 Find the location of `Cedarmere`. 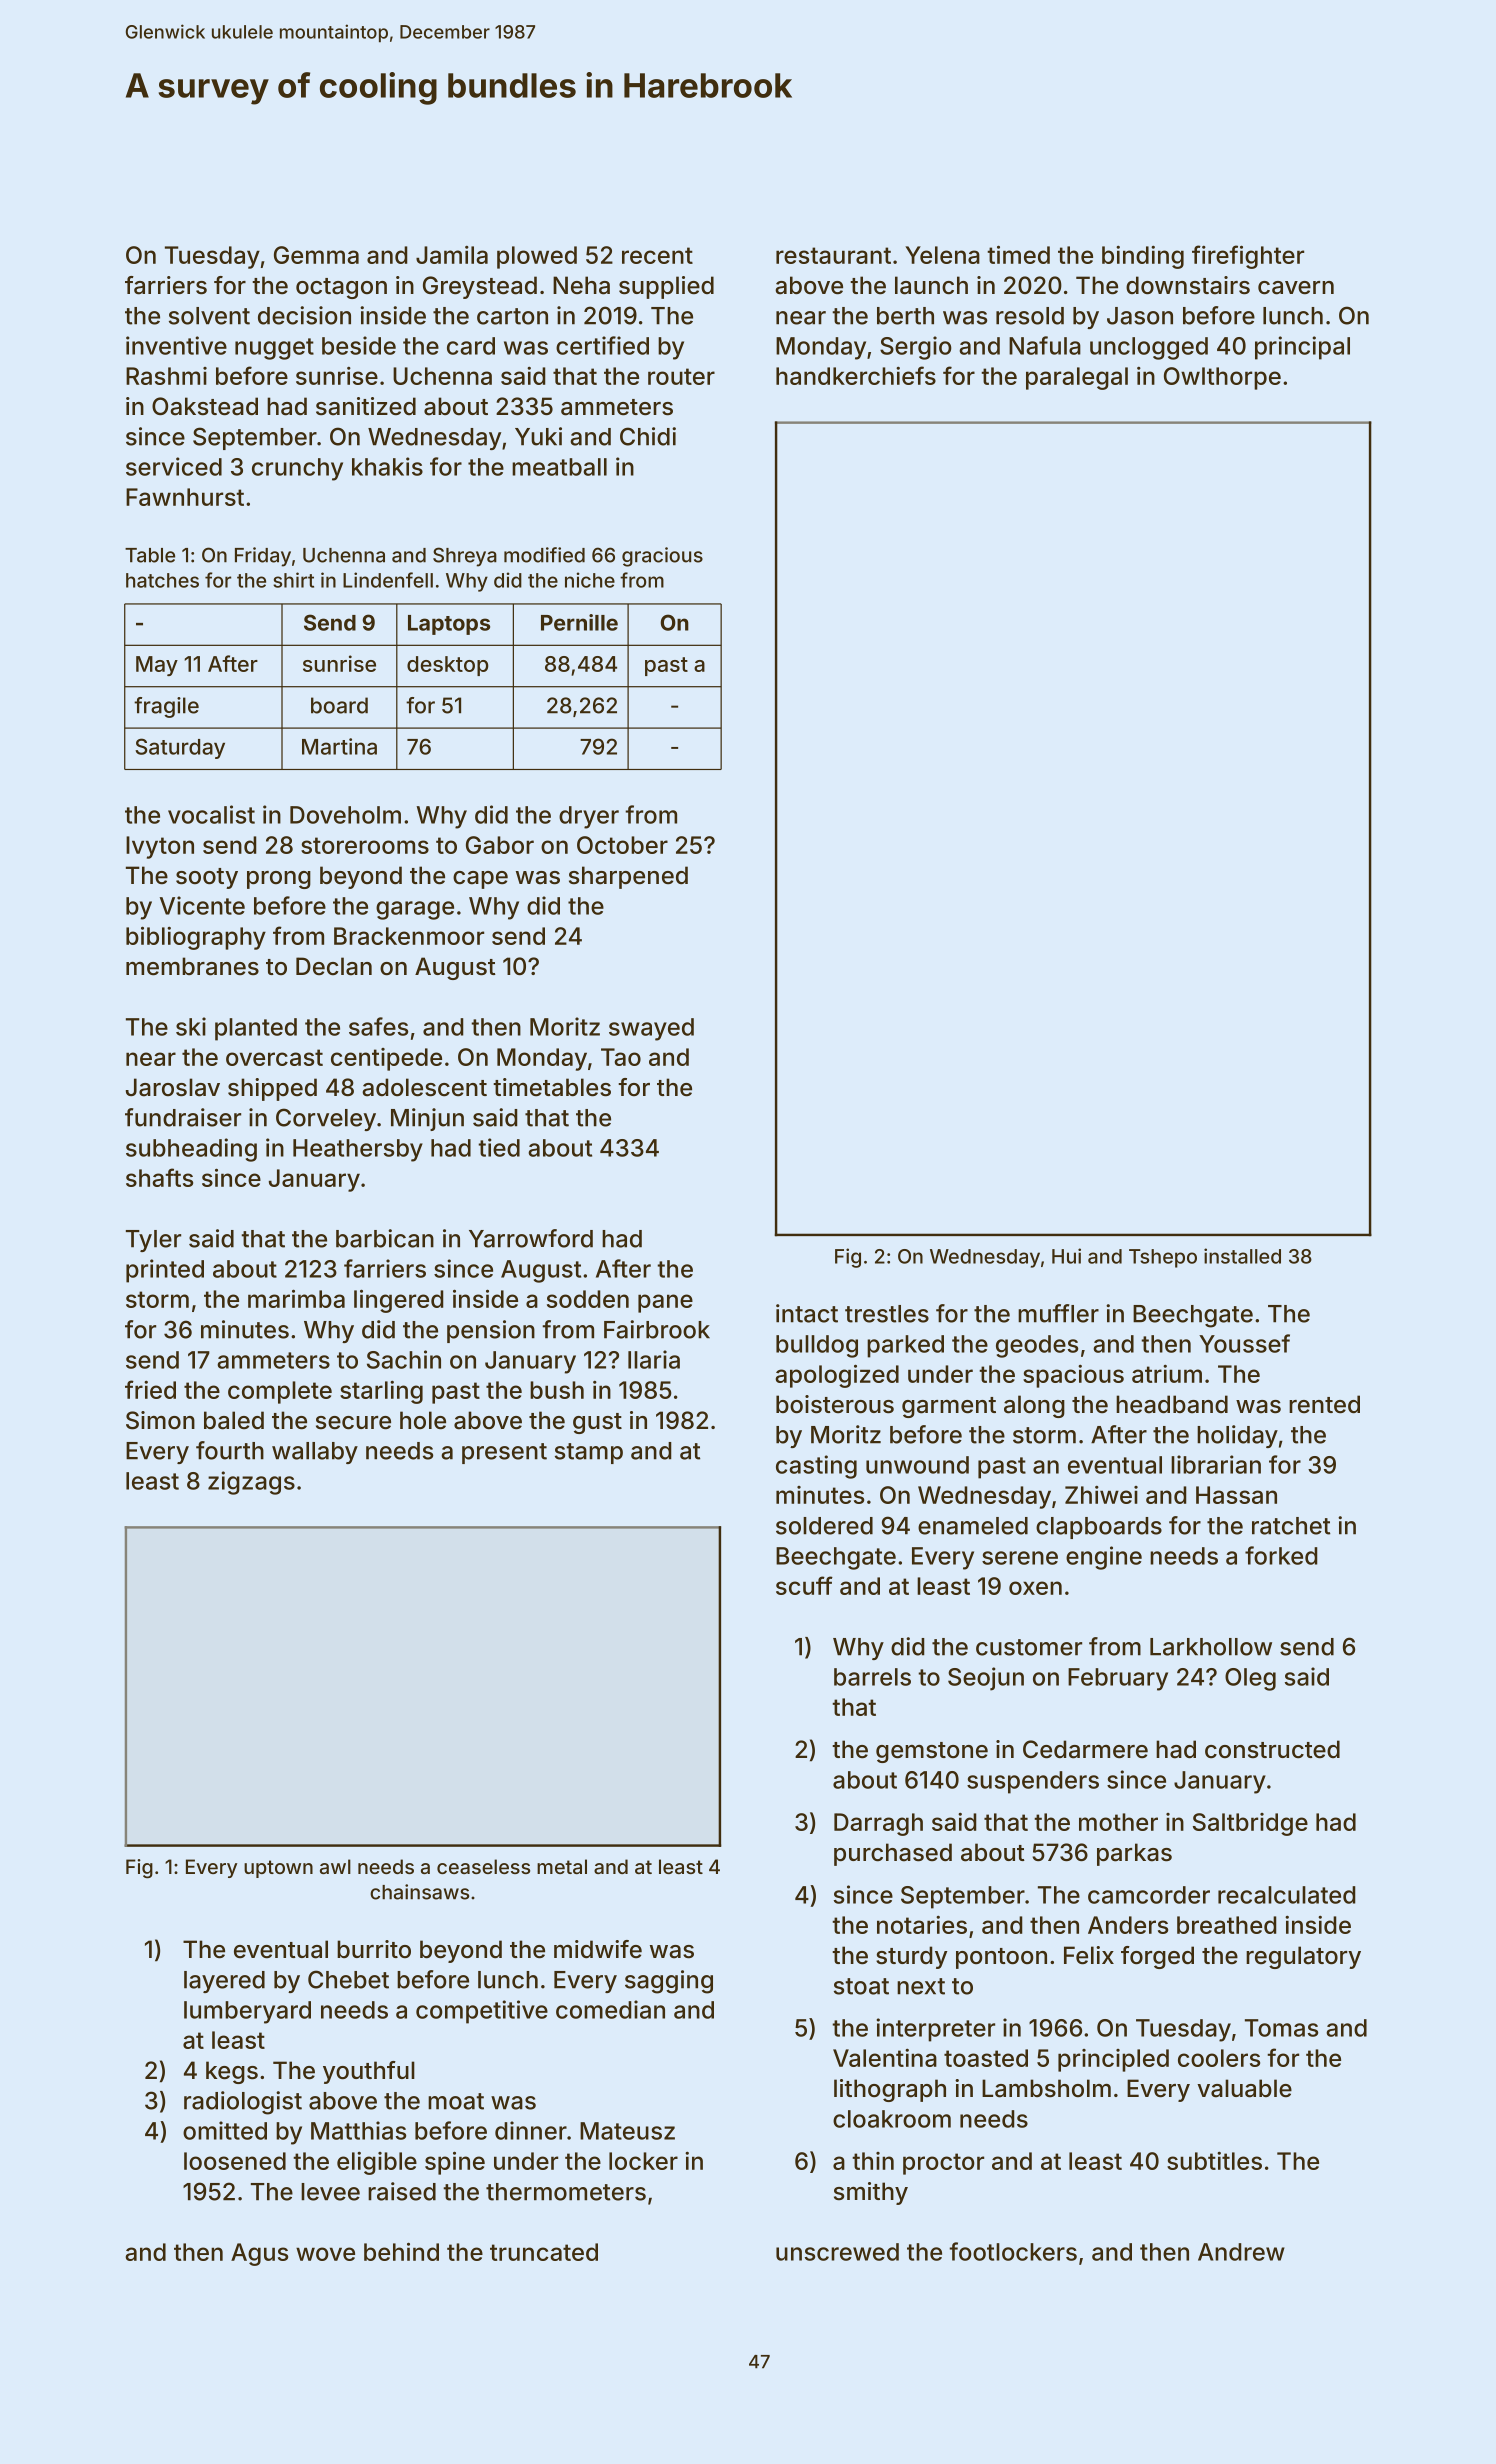

Cedarmere is located at coordinates (1085, 1749).
